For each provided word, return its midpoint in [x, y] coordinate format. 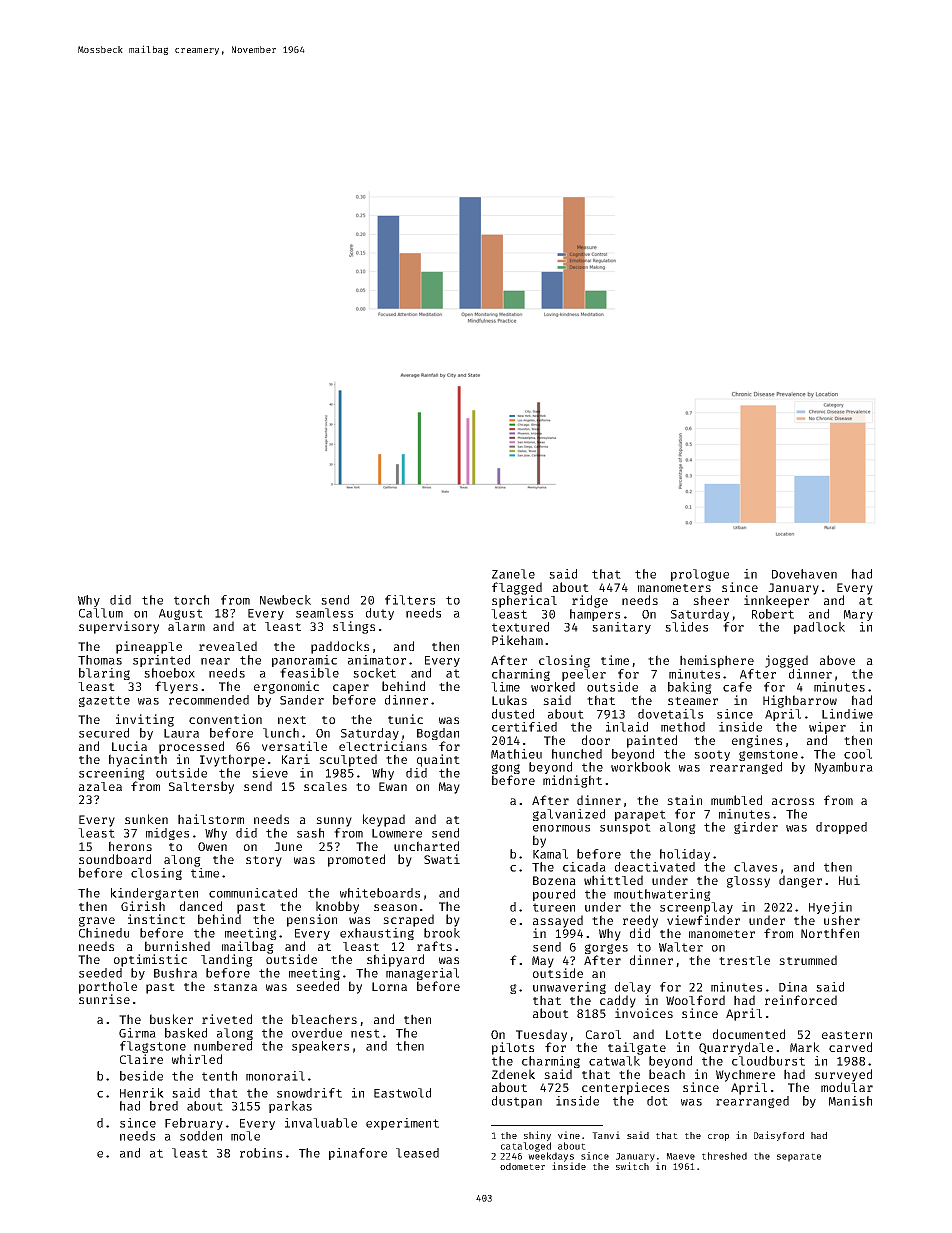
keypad [384, 820]
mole [245, 1136]
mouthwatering [662, 895]
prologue [700, 575]
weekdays [551, 1157]
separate [799, 1157]
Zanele [513, 574]
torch [191, 600]
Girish [143, 906]
